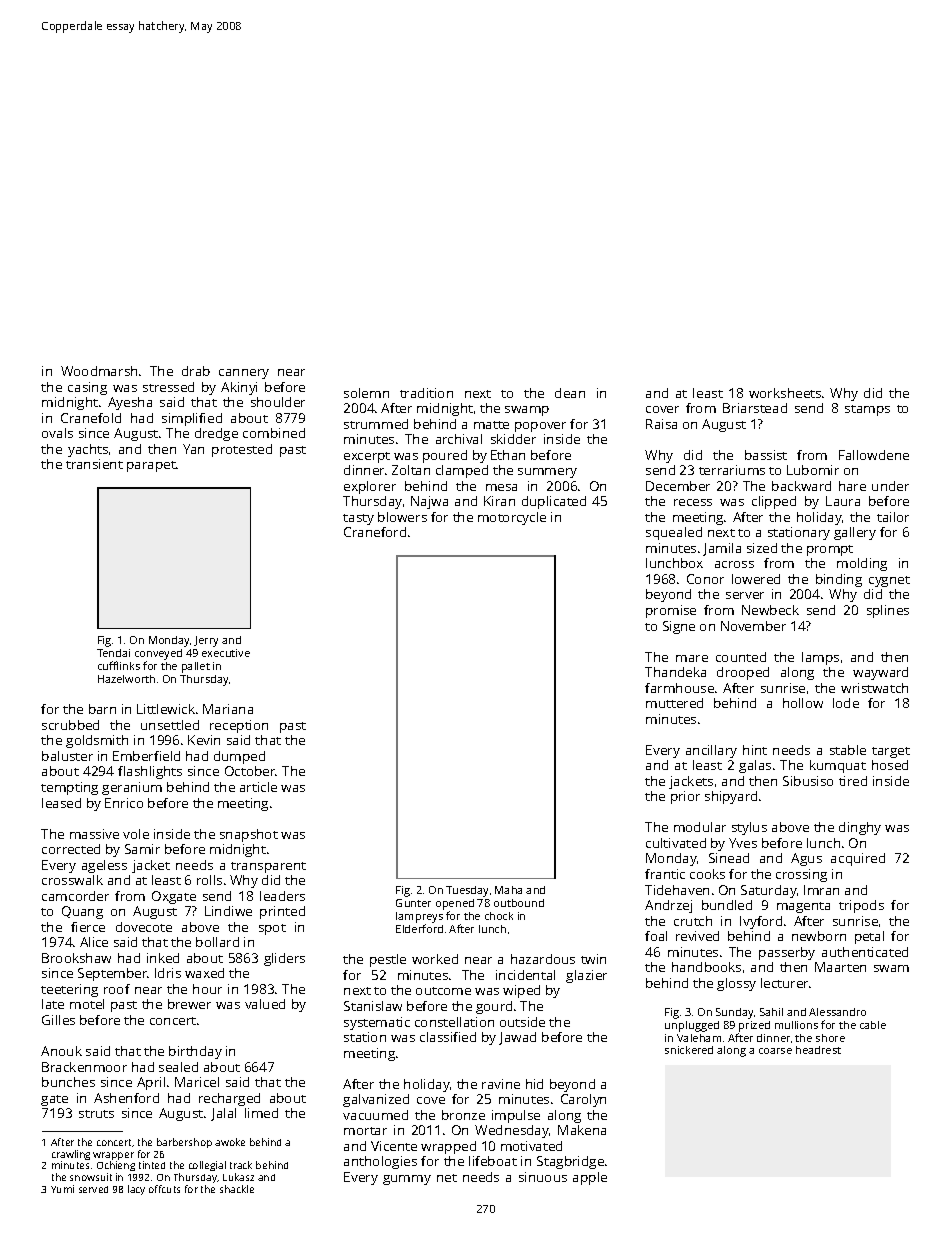 This screenshot has height=1233, width=952. What do you see at coordinates (426, 393) in the screenshot?
I see `tradition` at bounding box center [426, 393].
